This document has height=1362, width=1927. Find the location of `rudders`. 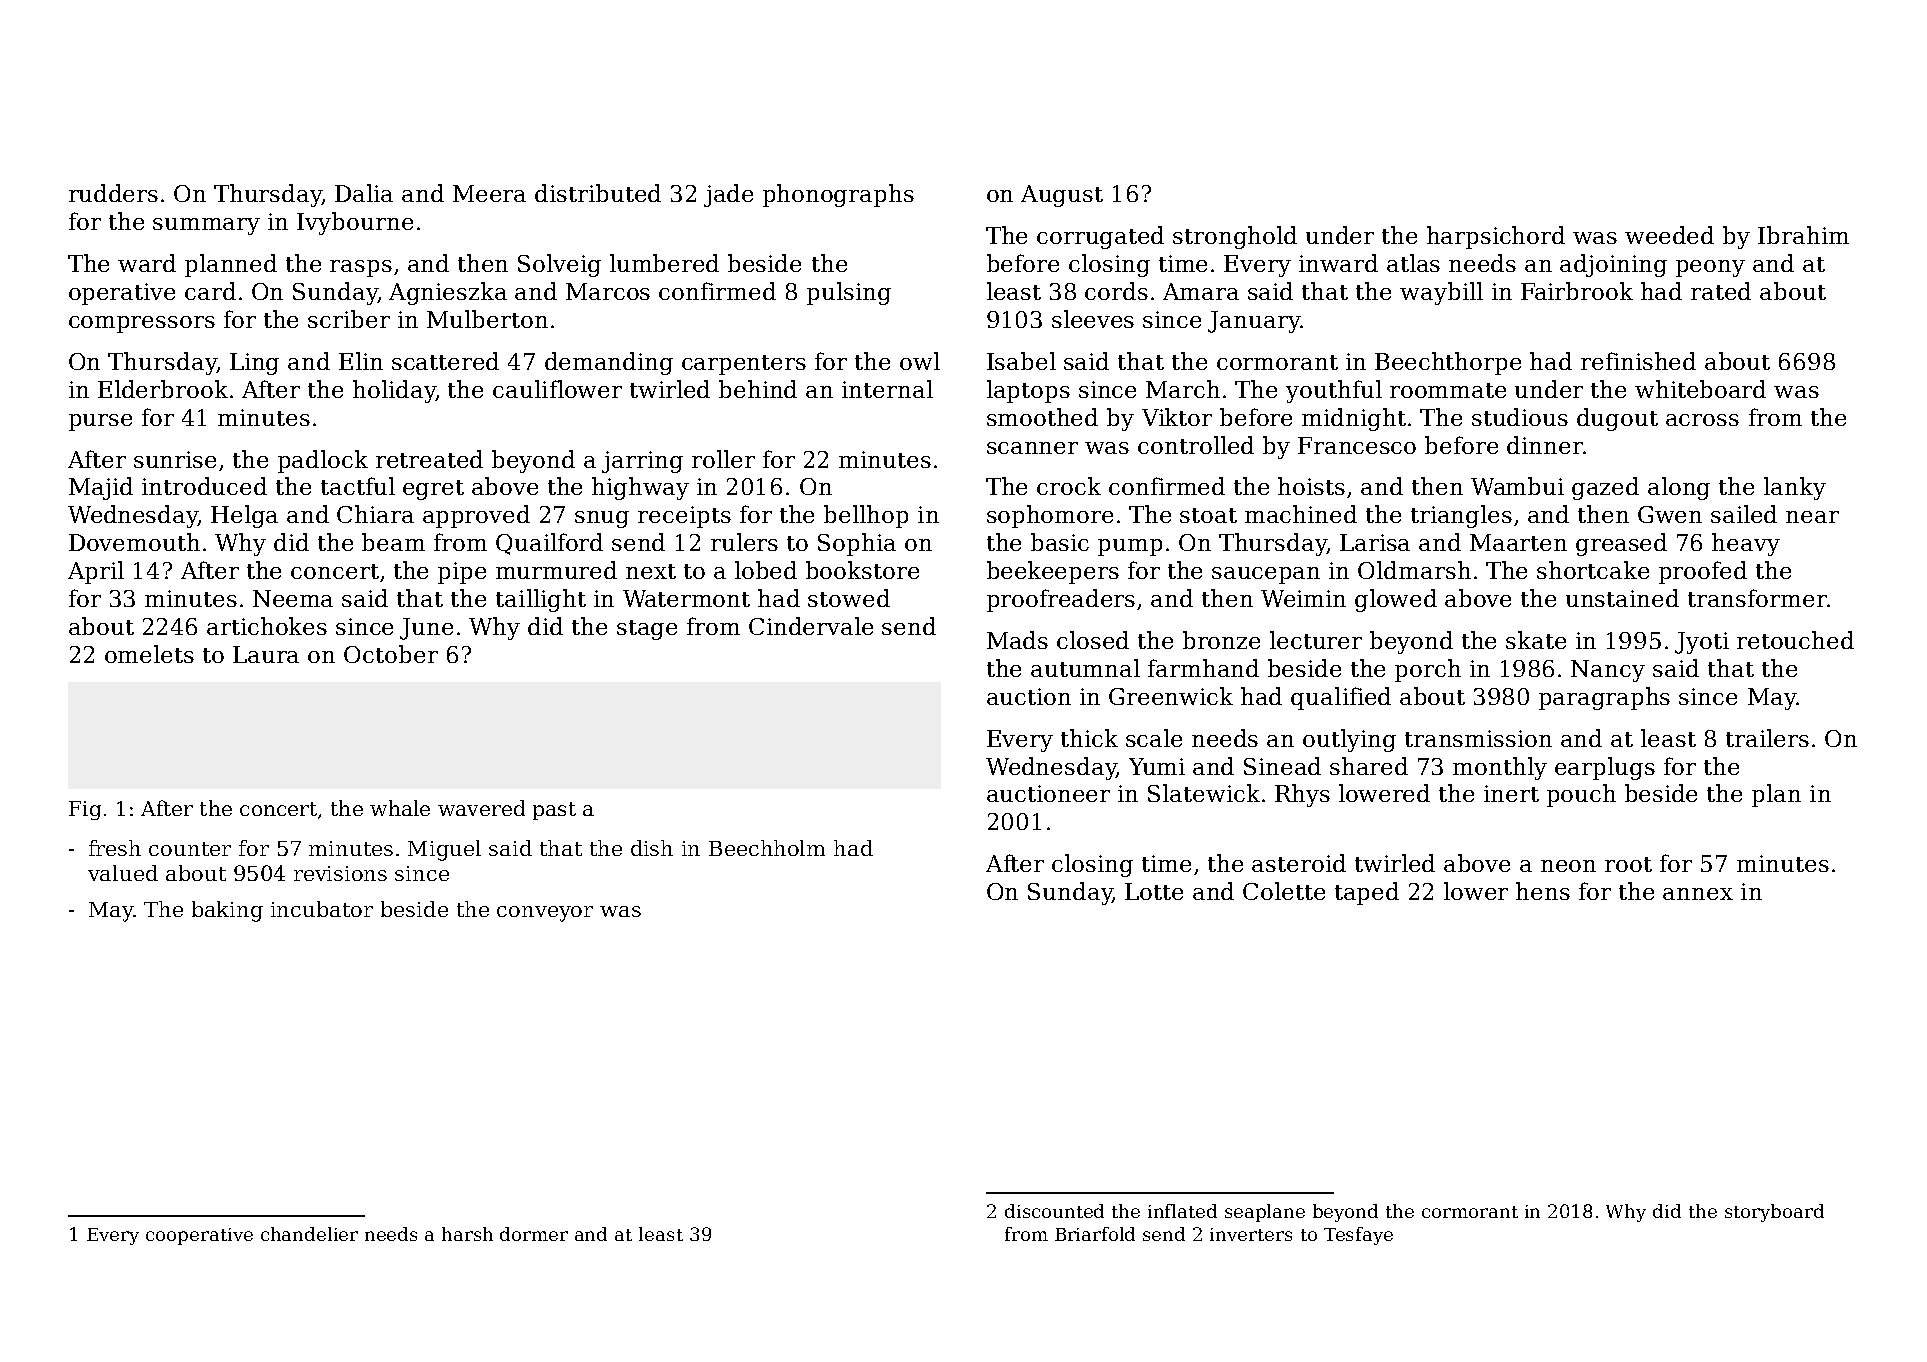

rudders is located at coordinates (113, 193).
